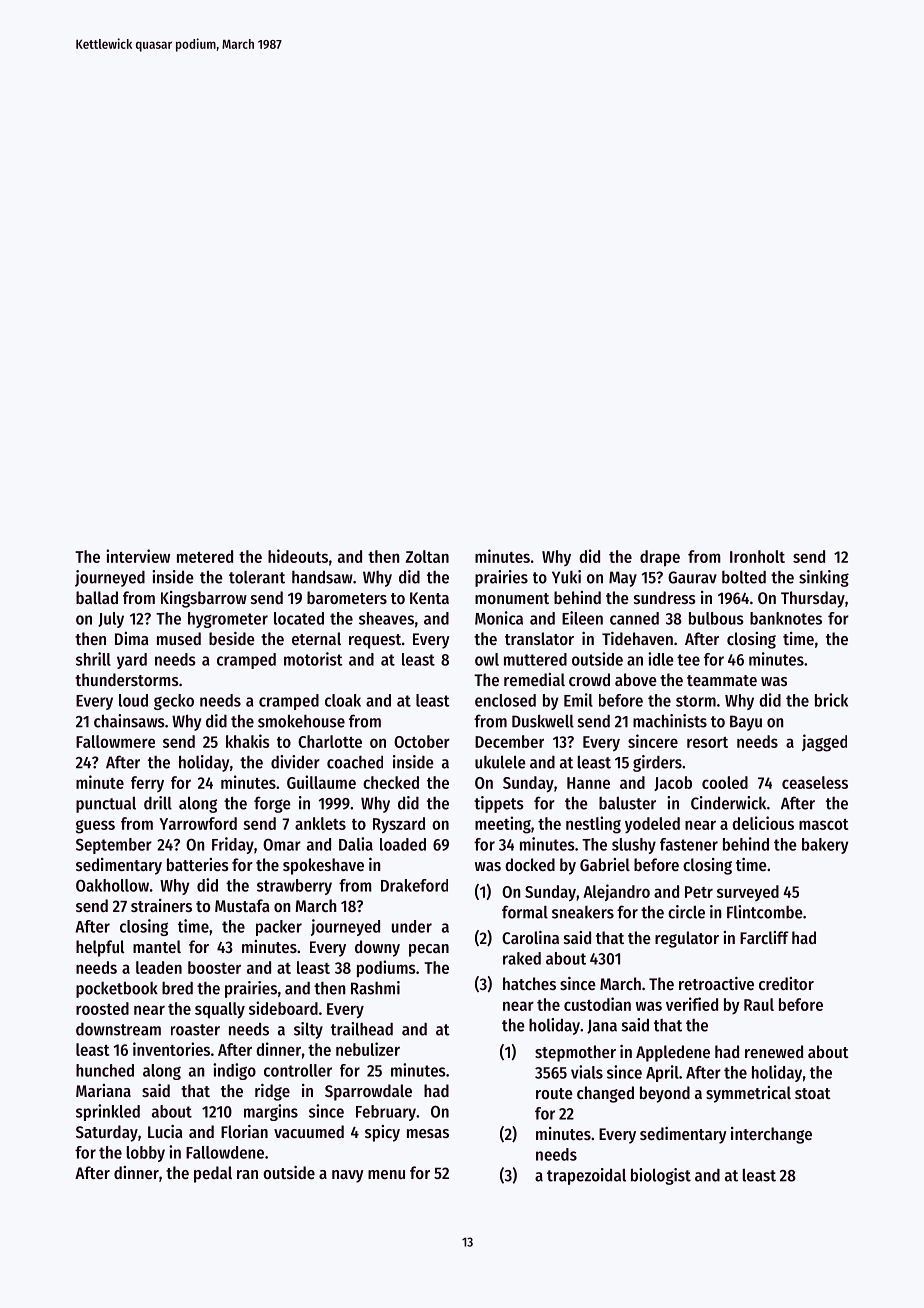 The height and width of the document is (1308, 924). Describe the element at coordinates (529, 983) in the document. I see `hatches` at that location.
